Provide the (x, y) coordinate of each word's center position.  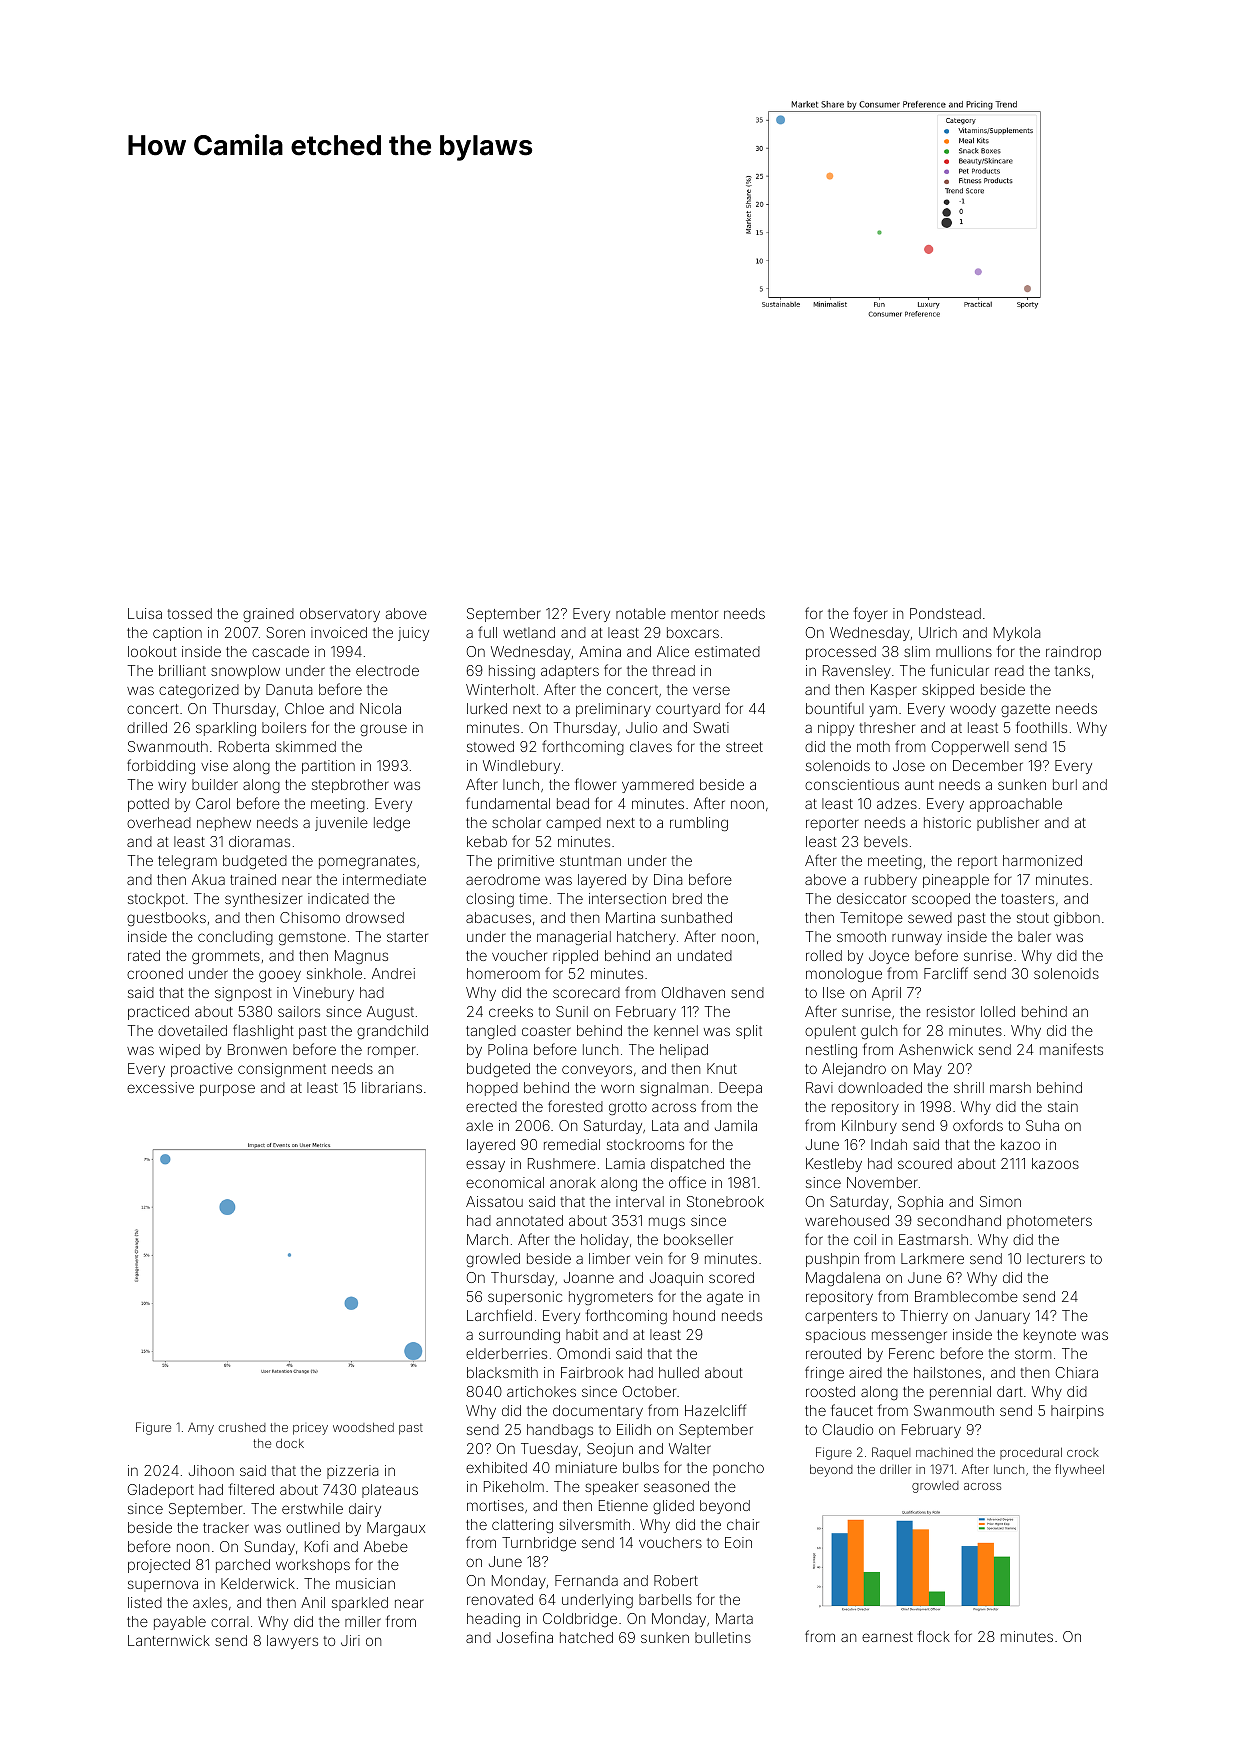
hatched (586, 1637)
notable (641, 613)
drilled (147, 727)
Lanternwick (169, 1640)
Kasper (894, 691)
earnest (887, 1637)
